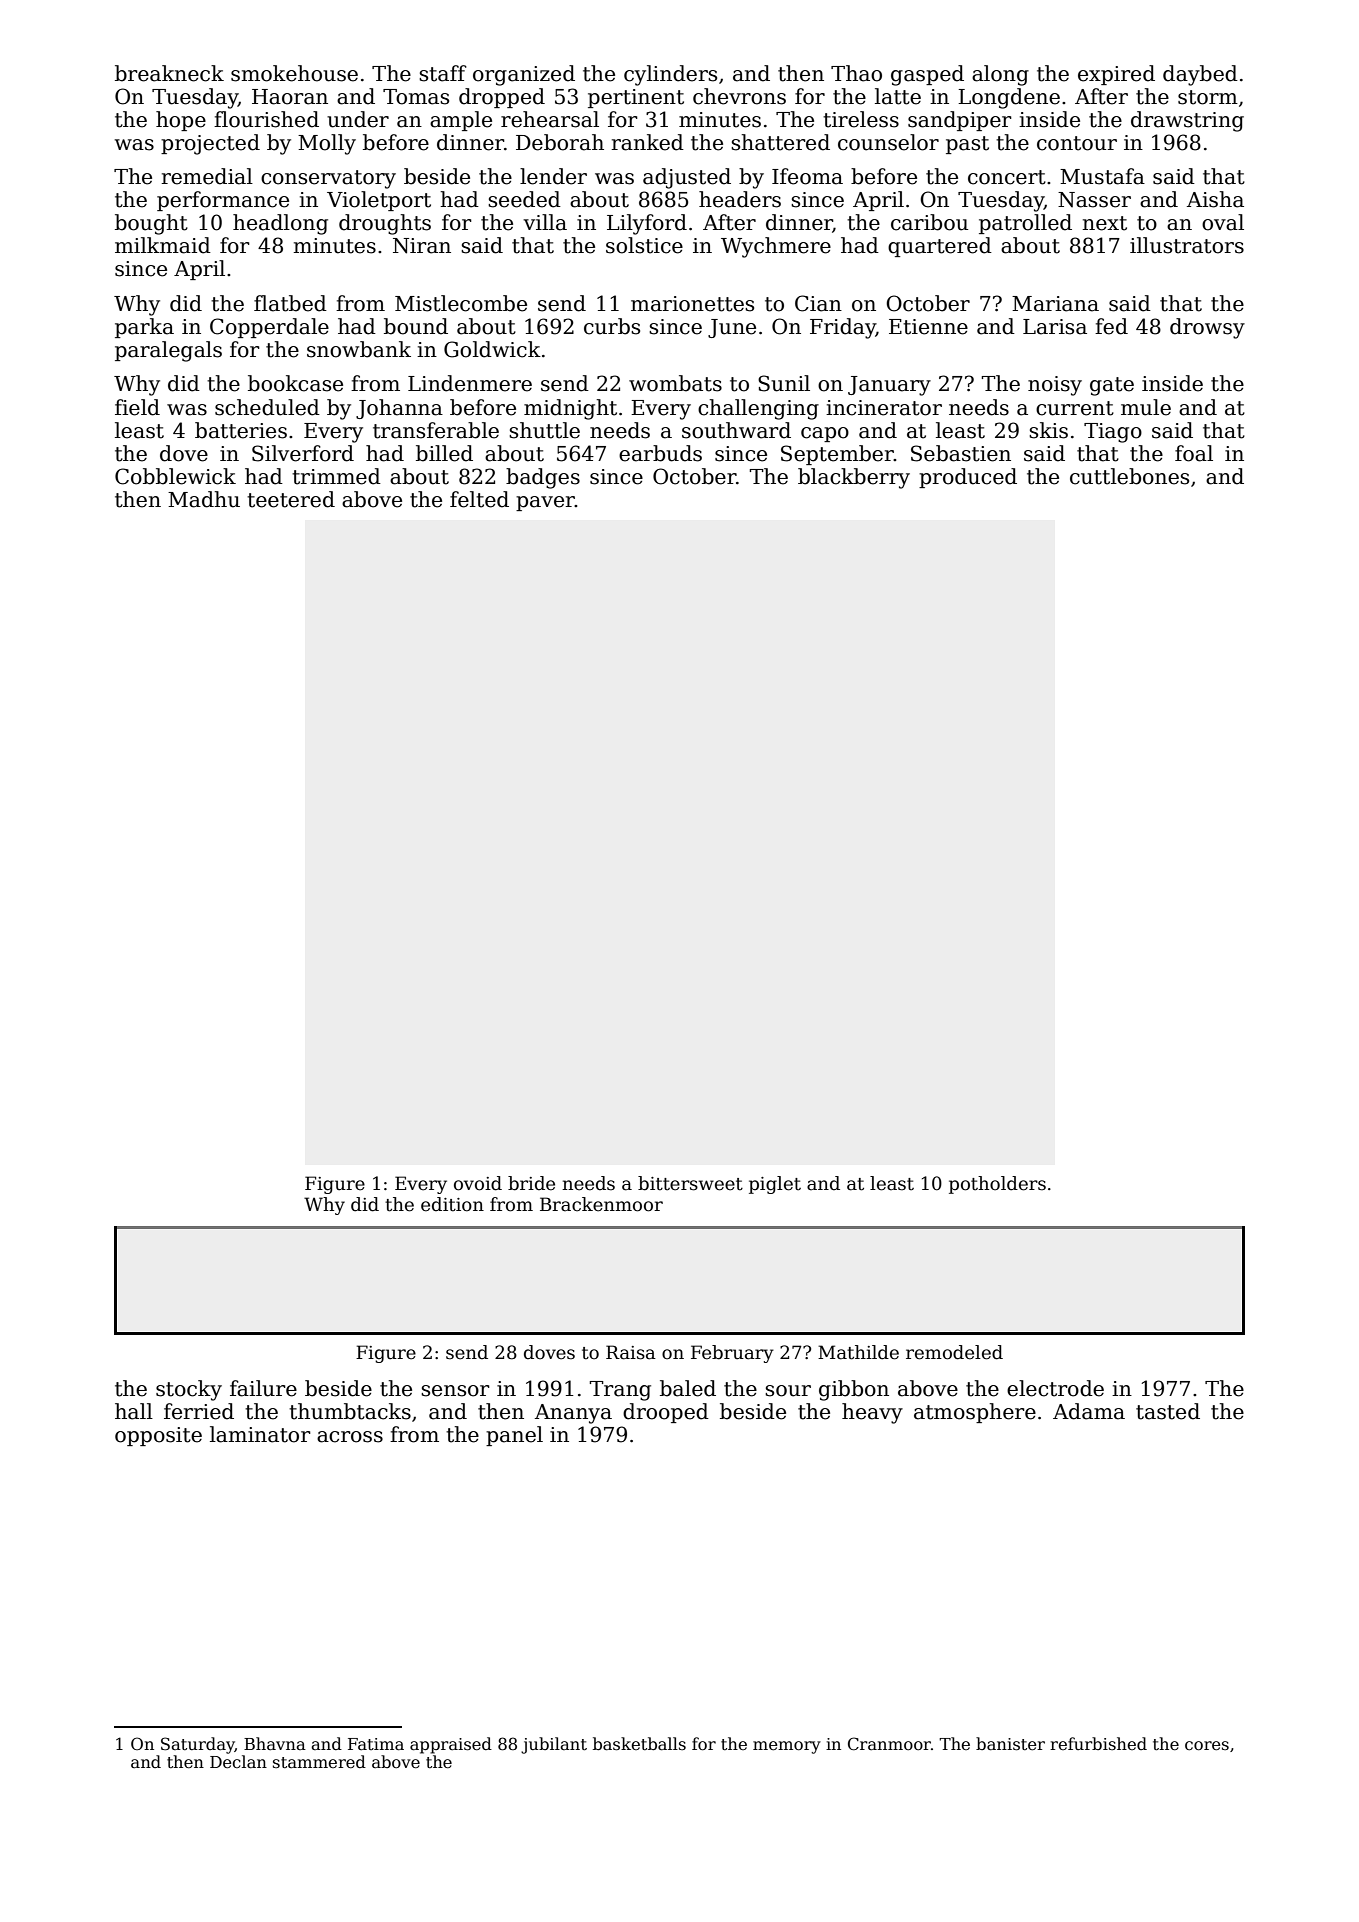 The image size is (1359, 1922). What do you see at coordinates (1207, 1746) in the image?
I see `cores` at bounding box center [1207, 1746].
